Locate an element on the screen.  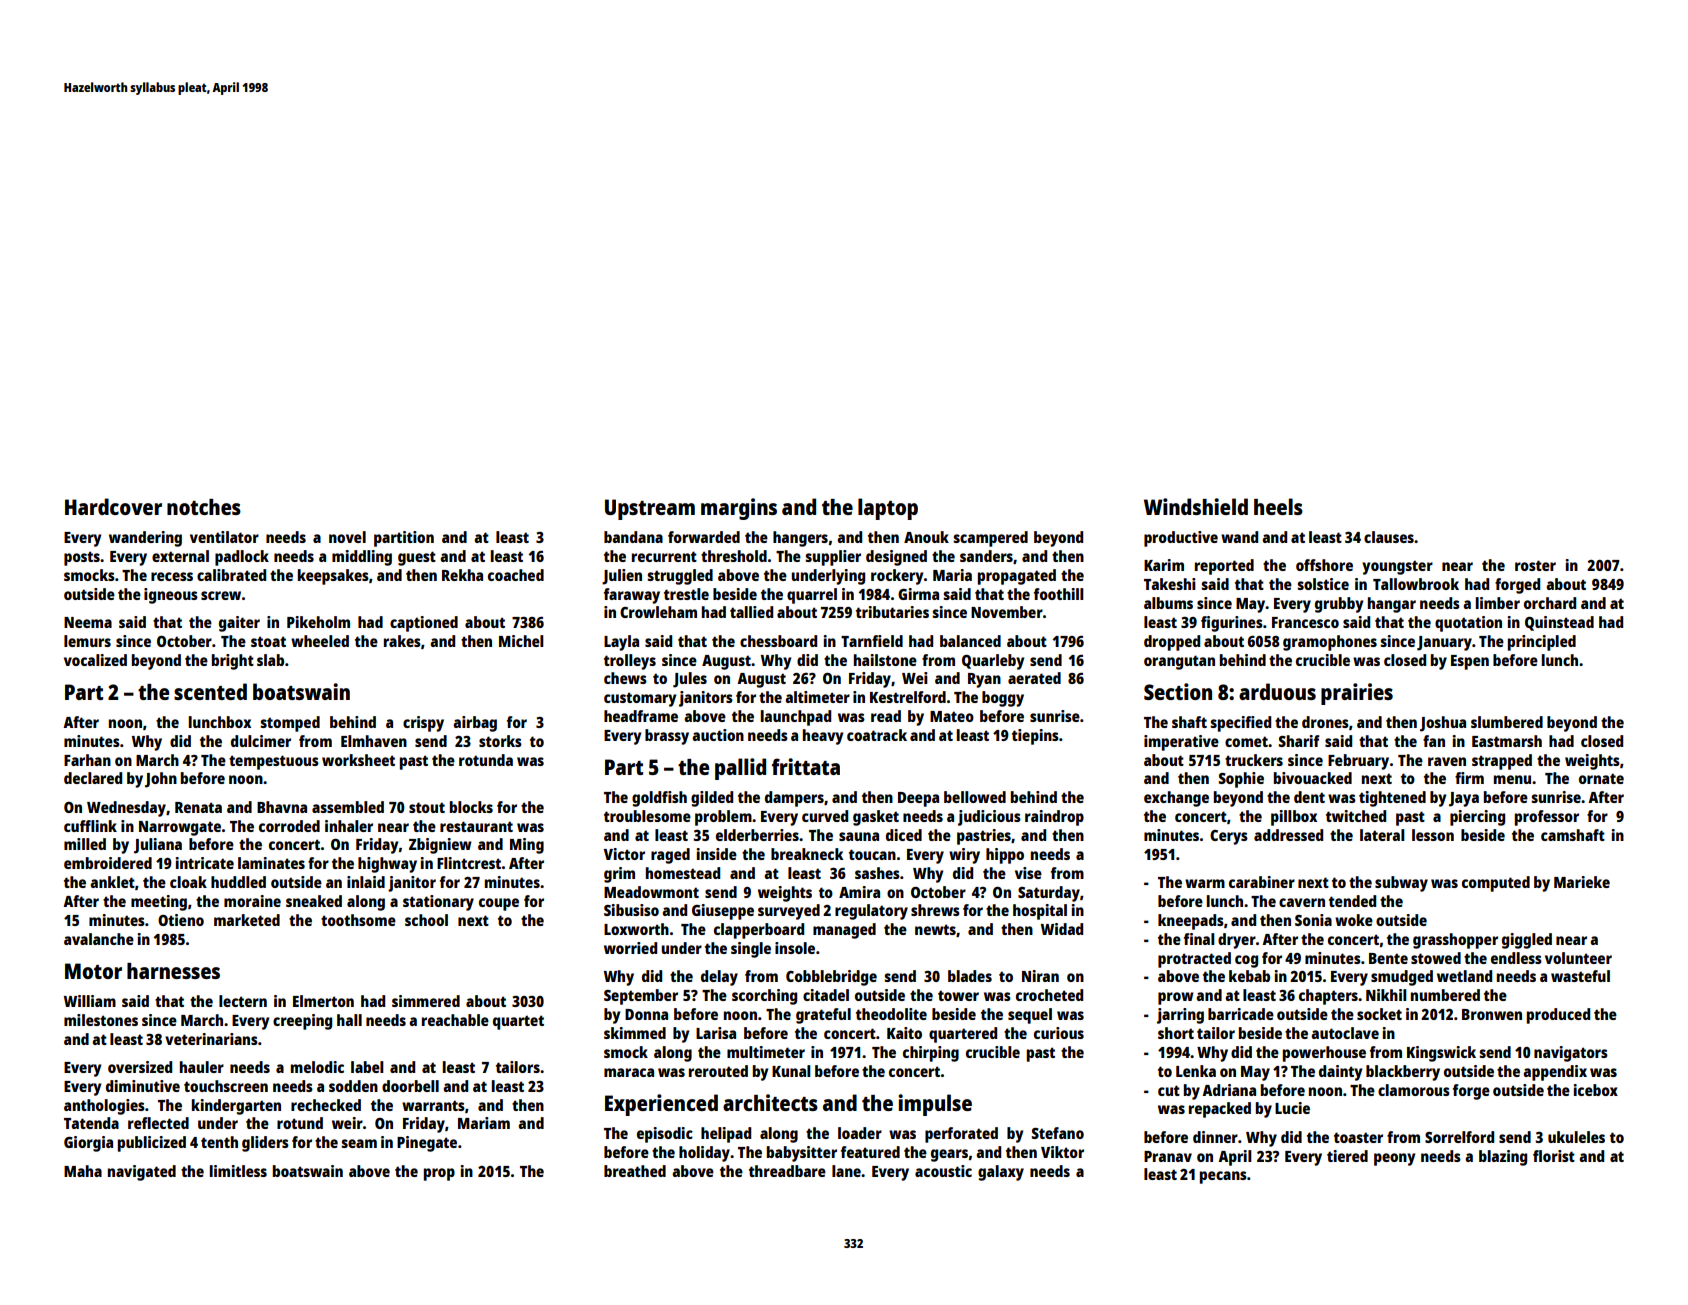
dent is located at coordinates (1309, 797).
